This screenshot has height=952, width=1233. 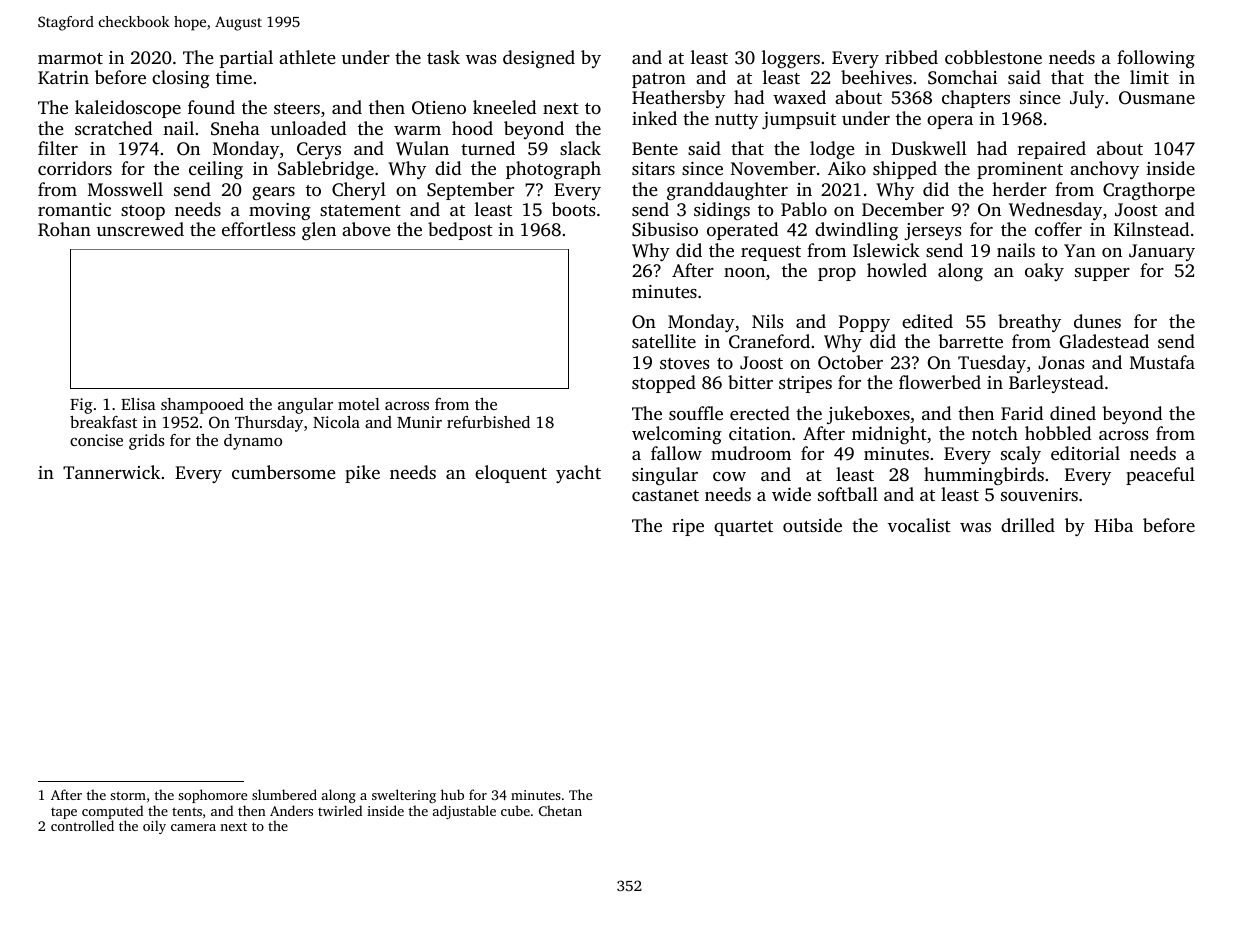 What do you see at coordinates (193, 827) in the screenshot?
I see `camera` at bounding box center [193, 827].
